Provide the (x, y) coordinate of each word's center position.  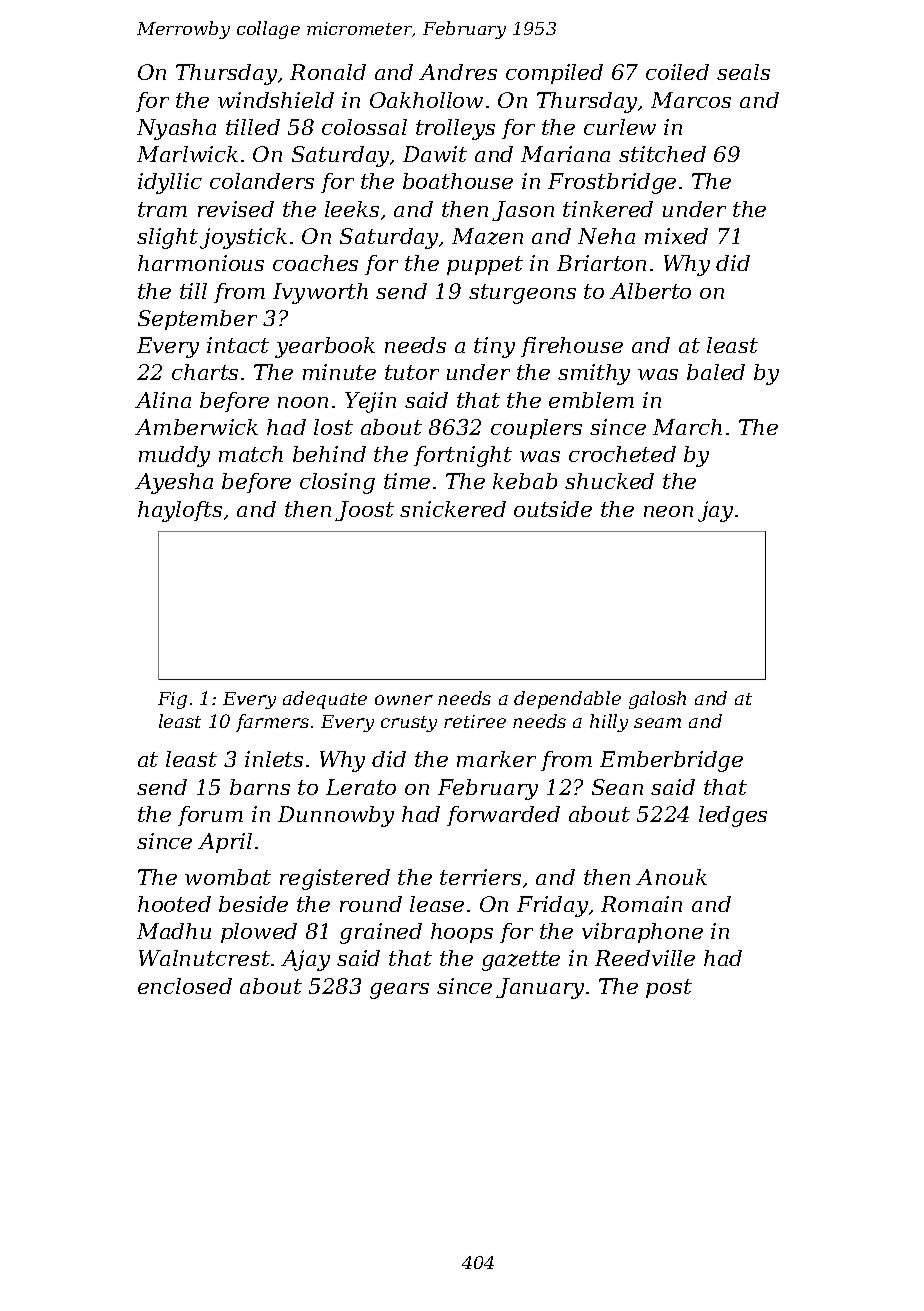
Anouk (671, 877)
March (687, 427)
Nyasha (176, 129)
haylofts (180, 511)
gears (399, 991)
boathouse (458, 181)
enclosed (185, 986)
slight (167, 238)
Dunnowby (336, 816)
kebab (525, 481)
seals (743, 72)
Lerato (361, 787)
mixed (676, 236)
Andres (458, 72)
